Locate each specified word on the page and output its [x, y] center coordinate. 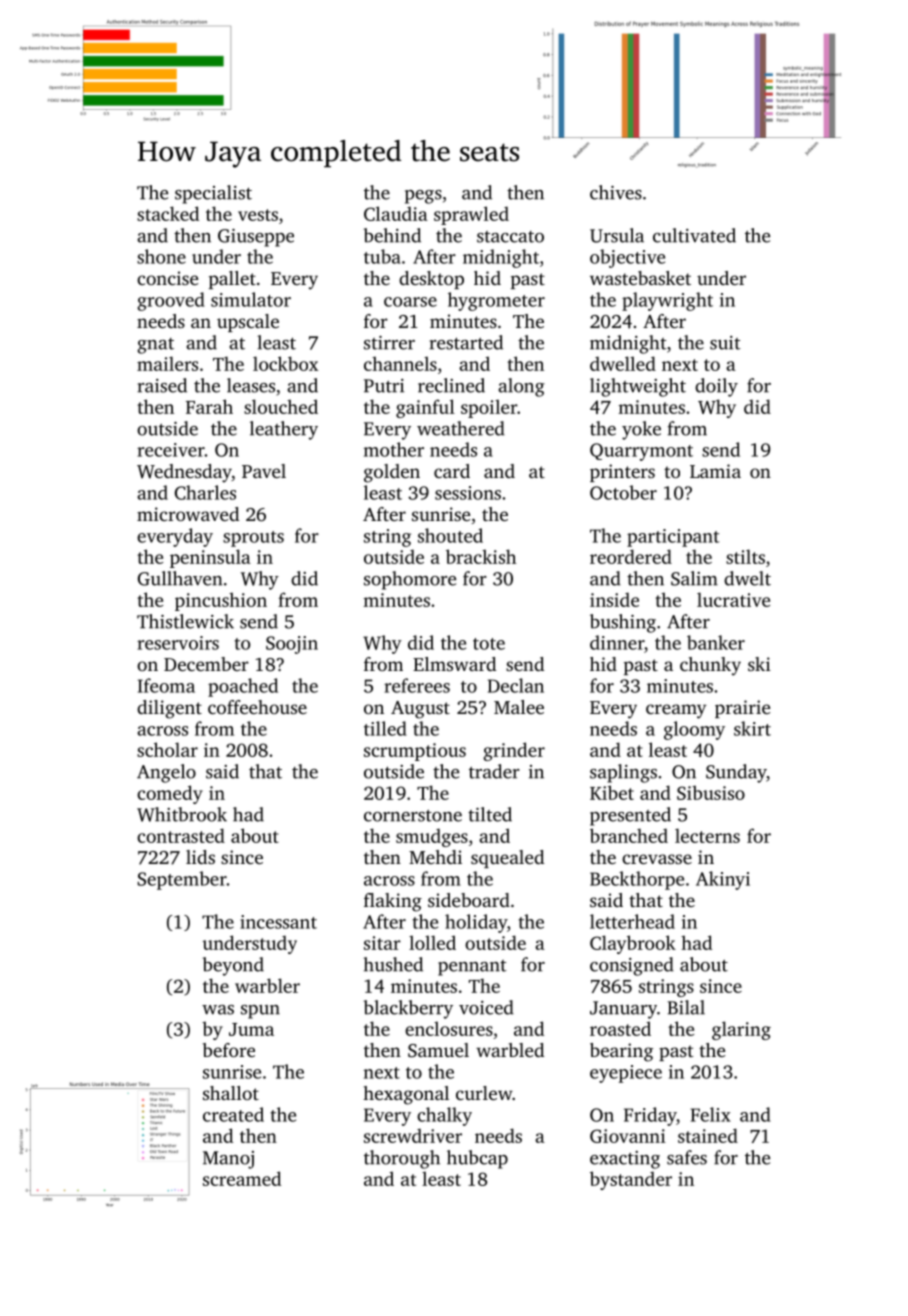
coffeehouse [257, 707]
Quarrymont [641, 452]
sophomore [410, 580]
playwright [667, 301]
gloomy [694, 730]
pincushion [221, 601]
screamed [242, 1178]
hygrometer [496, 301]
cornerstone [413, 816]
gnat [155, 346]
